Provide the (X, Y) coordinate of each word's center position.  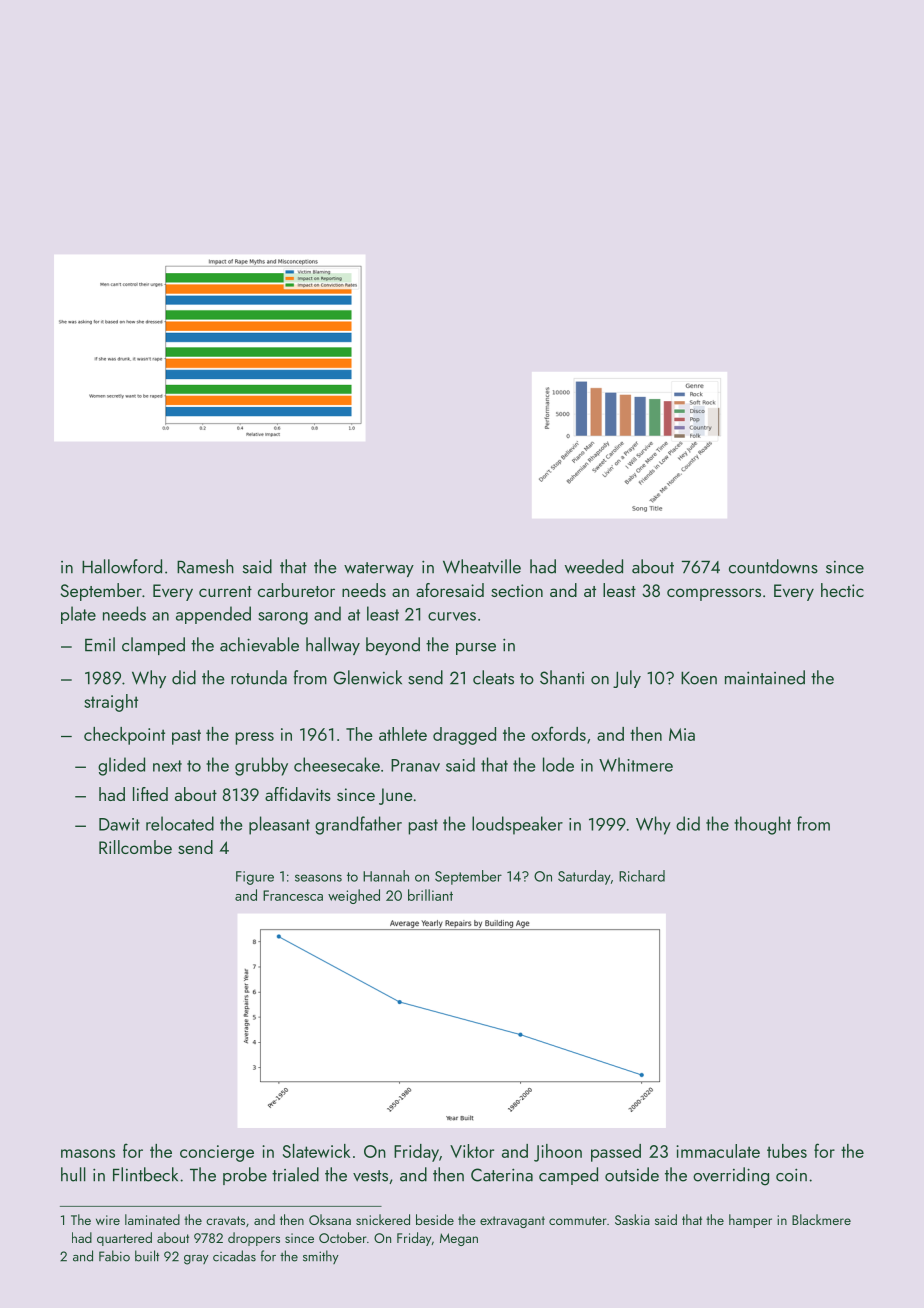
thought (762, 825)
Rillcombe (135, 847)
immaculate (718, 1151)
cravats (225, 1220)
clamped (153, 646)
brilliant (430, 895)
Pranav (415, 765)
